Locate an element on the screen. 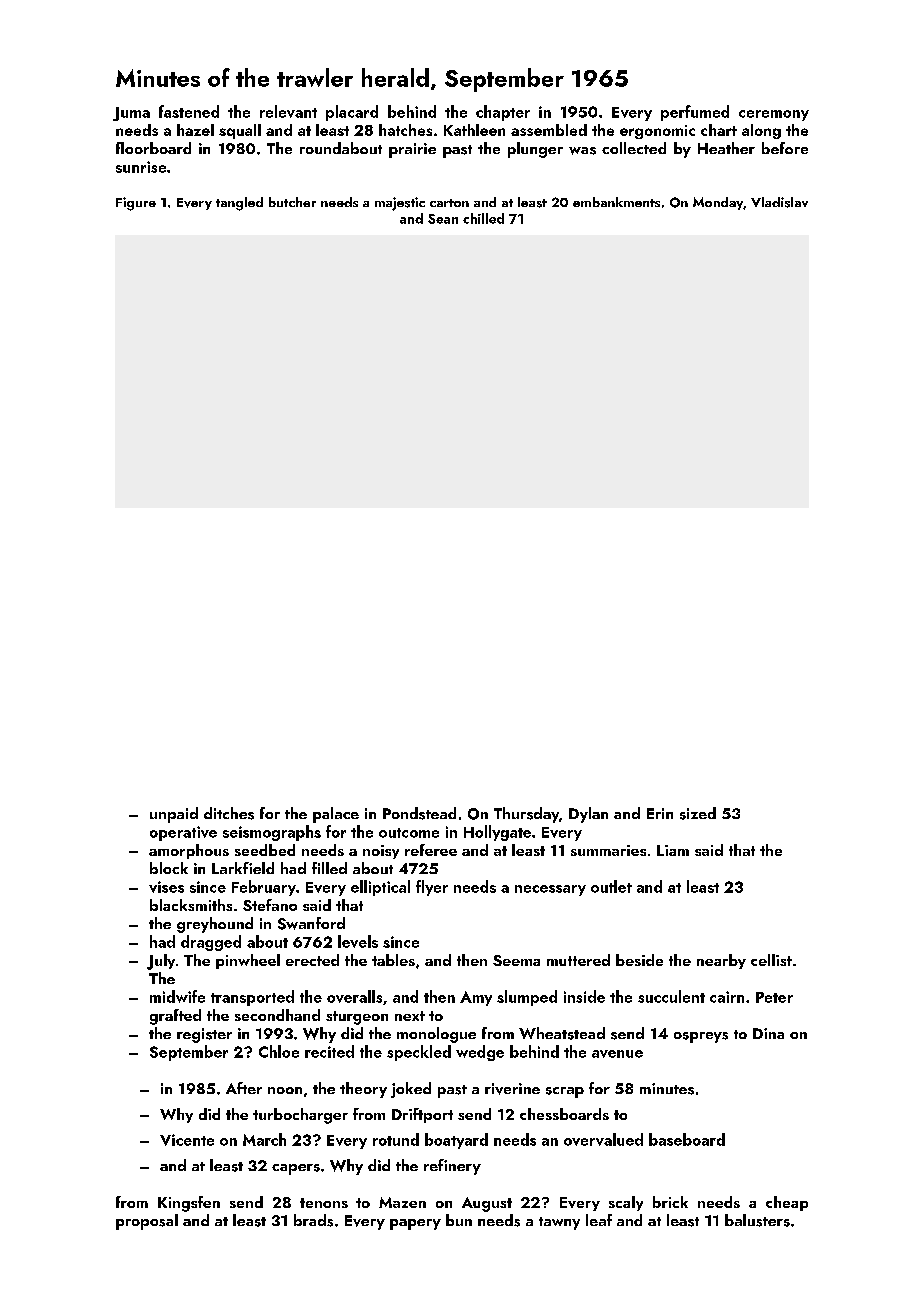 The image size is (924, 1308). Juma is located at coordinates (131, 114).
